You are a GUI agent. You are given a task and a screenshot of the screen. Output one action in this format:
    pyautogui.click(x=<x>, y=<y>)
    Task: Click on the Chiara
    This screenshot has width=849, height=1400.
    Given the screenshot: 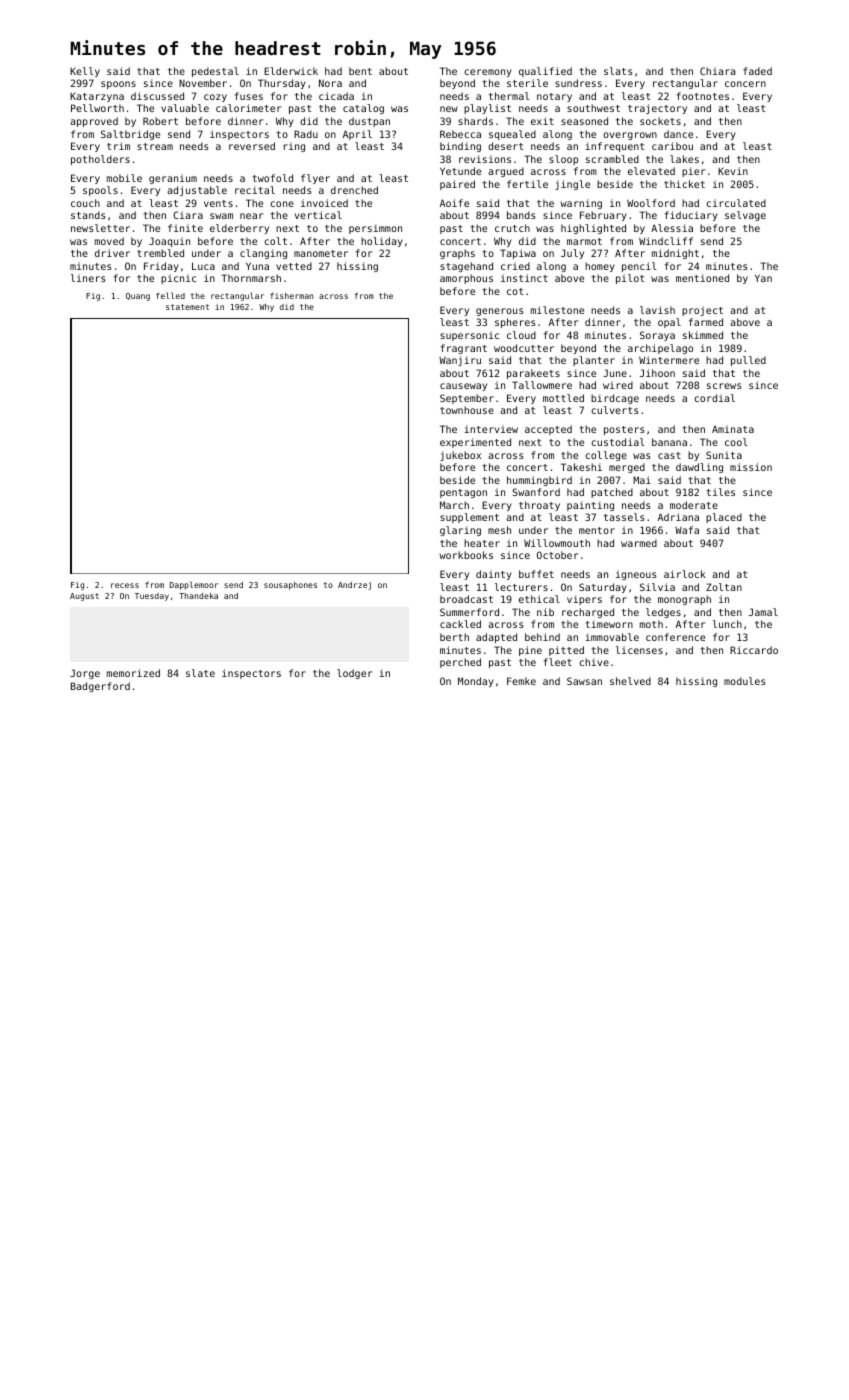 What is the action you would take?
    pyautogui.click(x=717, y=71)
